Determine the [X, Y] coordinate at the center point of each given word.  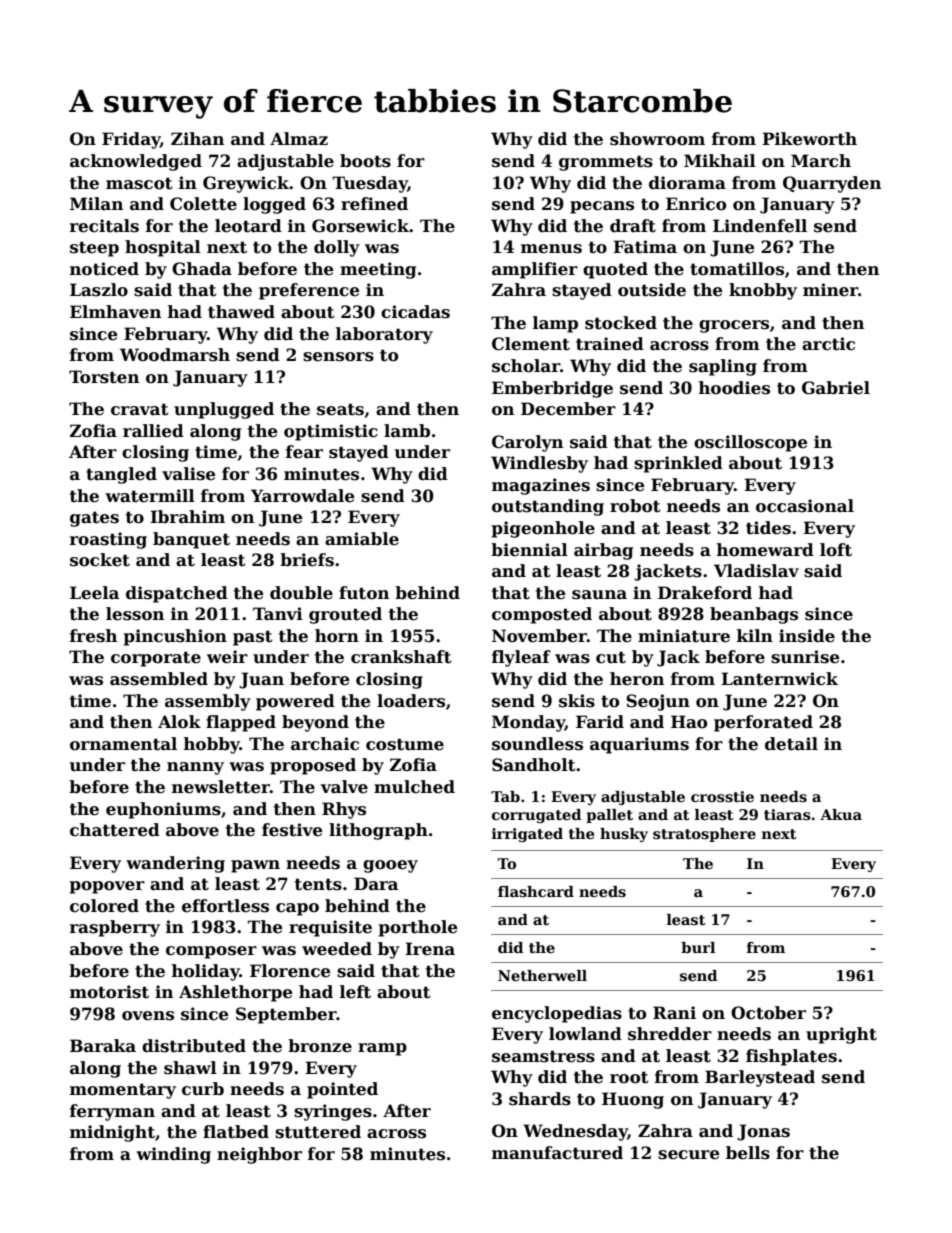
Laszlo [99, 290]
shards [540, 1099]
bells [748, 1153]
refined [374, 204]
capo [297, 909]
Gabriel [836, 388]
